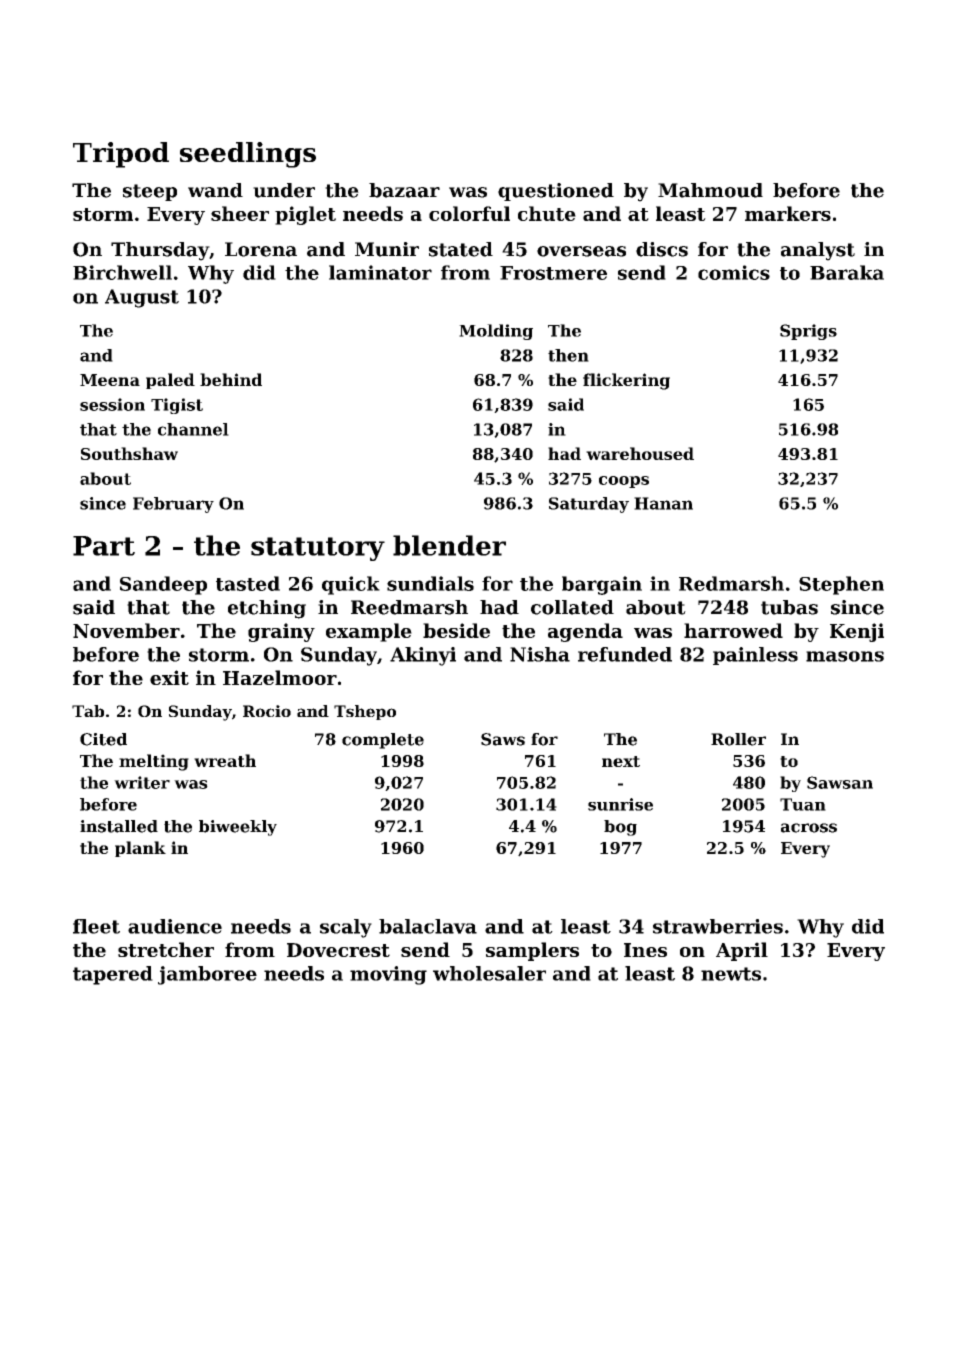 The width and height of the page is (957, 1359). I want to click on behind, so click(231, 379).
